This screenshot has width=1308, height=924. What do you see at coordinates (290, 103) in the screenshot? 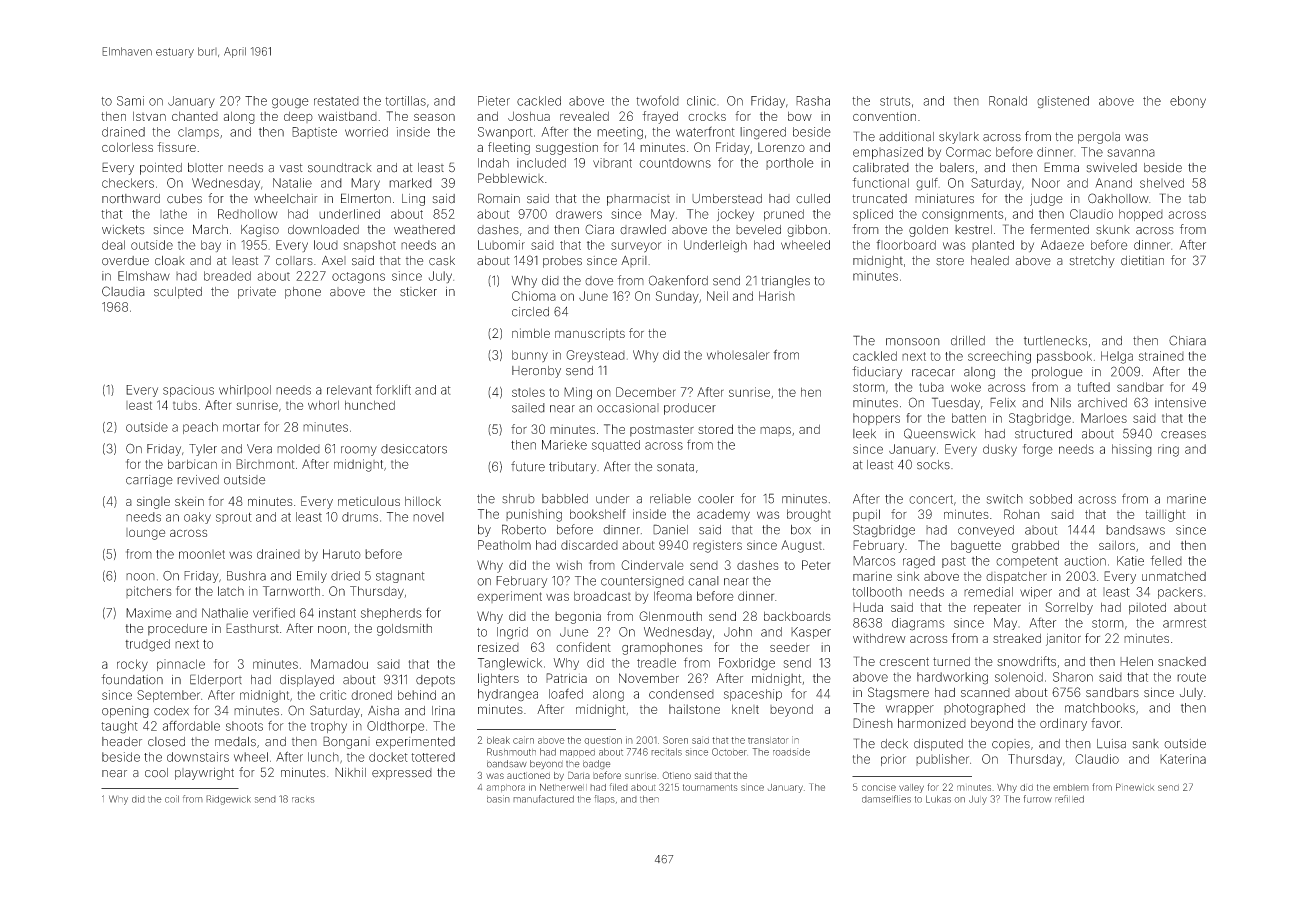
I see `gouge` at bounding box center [290, 103].
